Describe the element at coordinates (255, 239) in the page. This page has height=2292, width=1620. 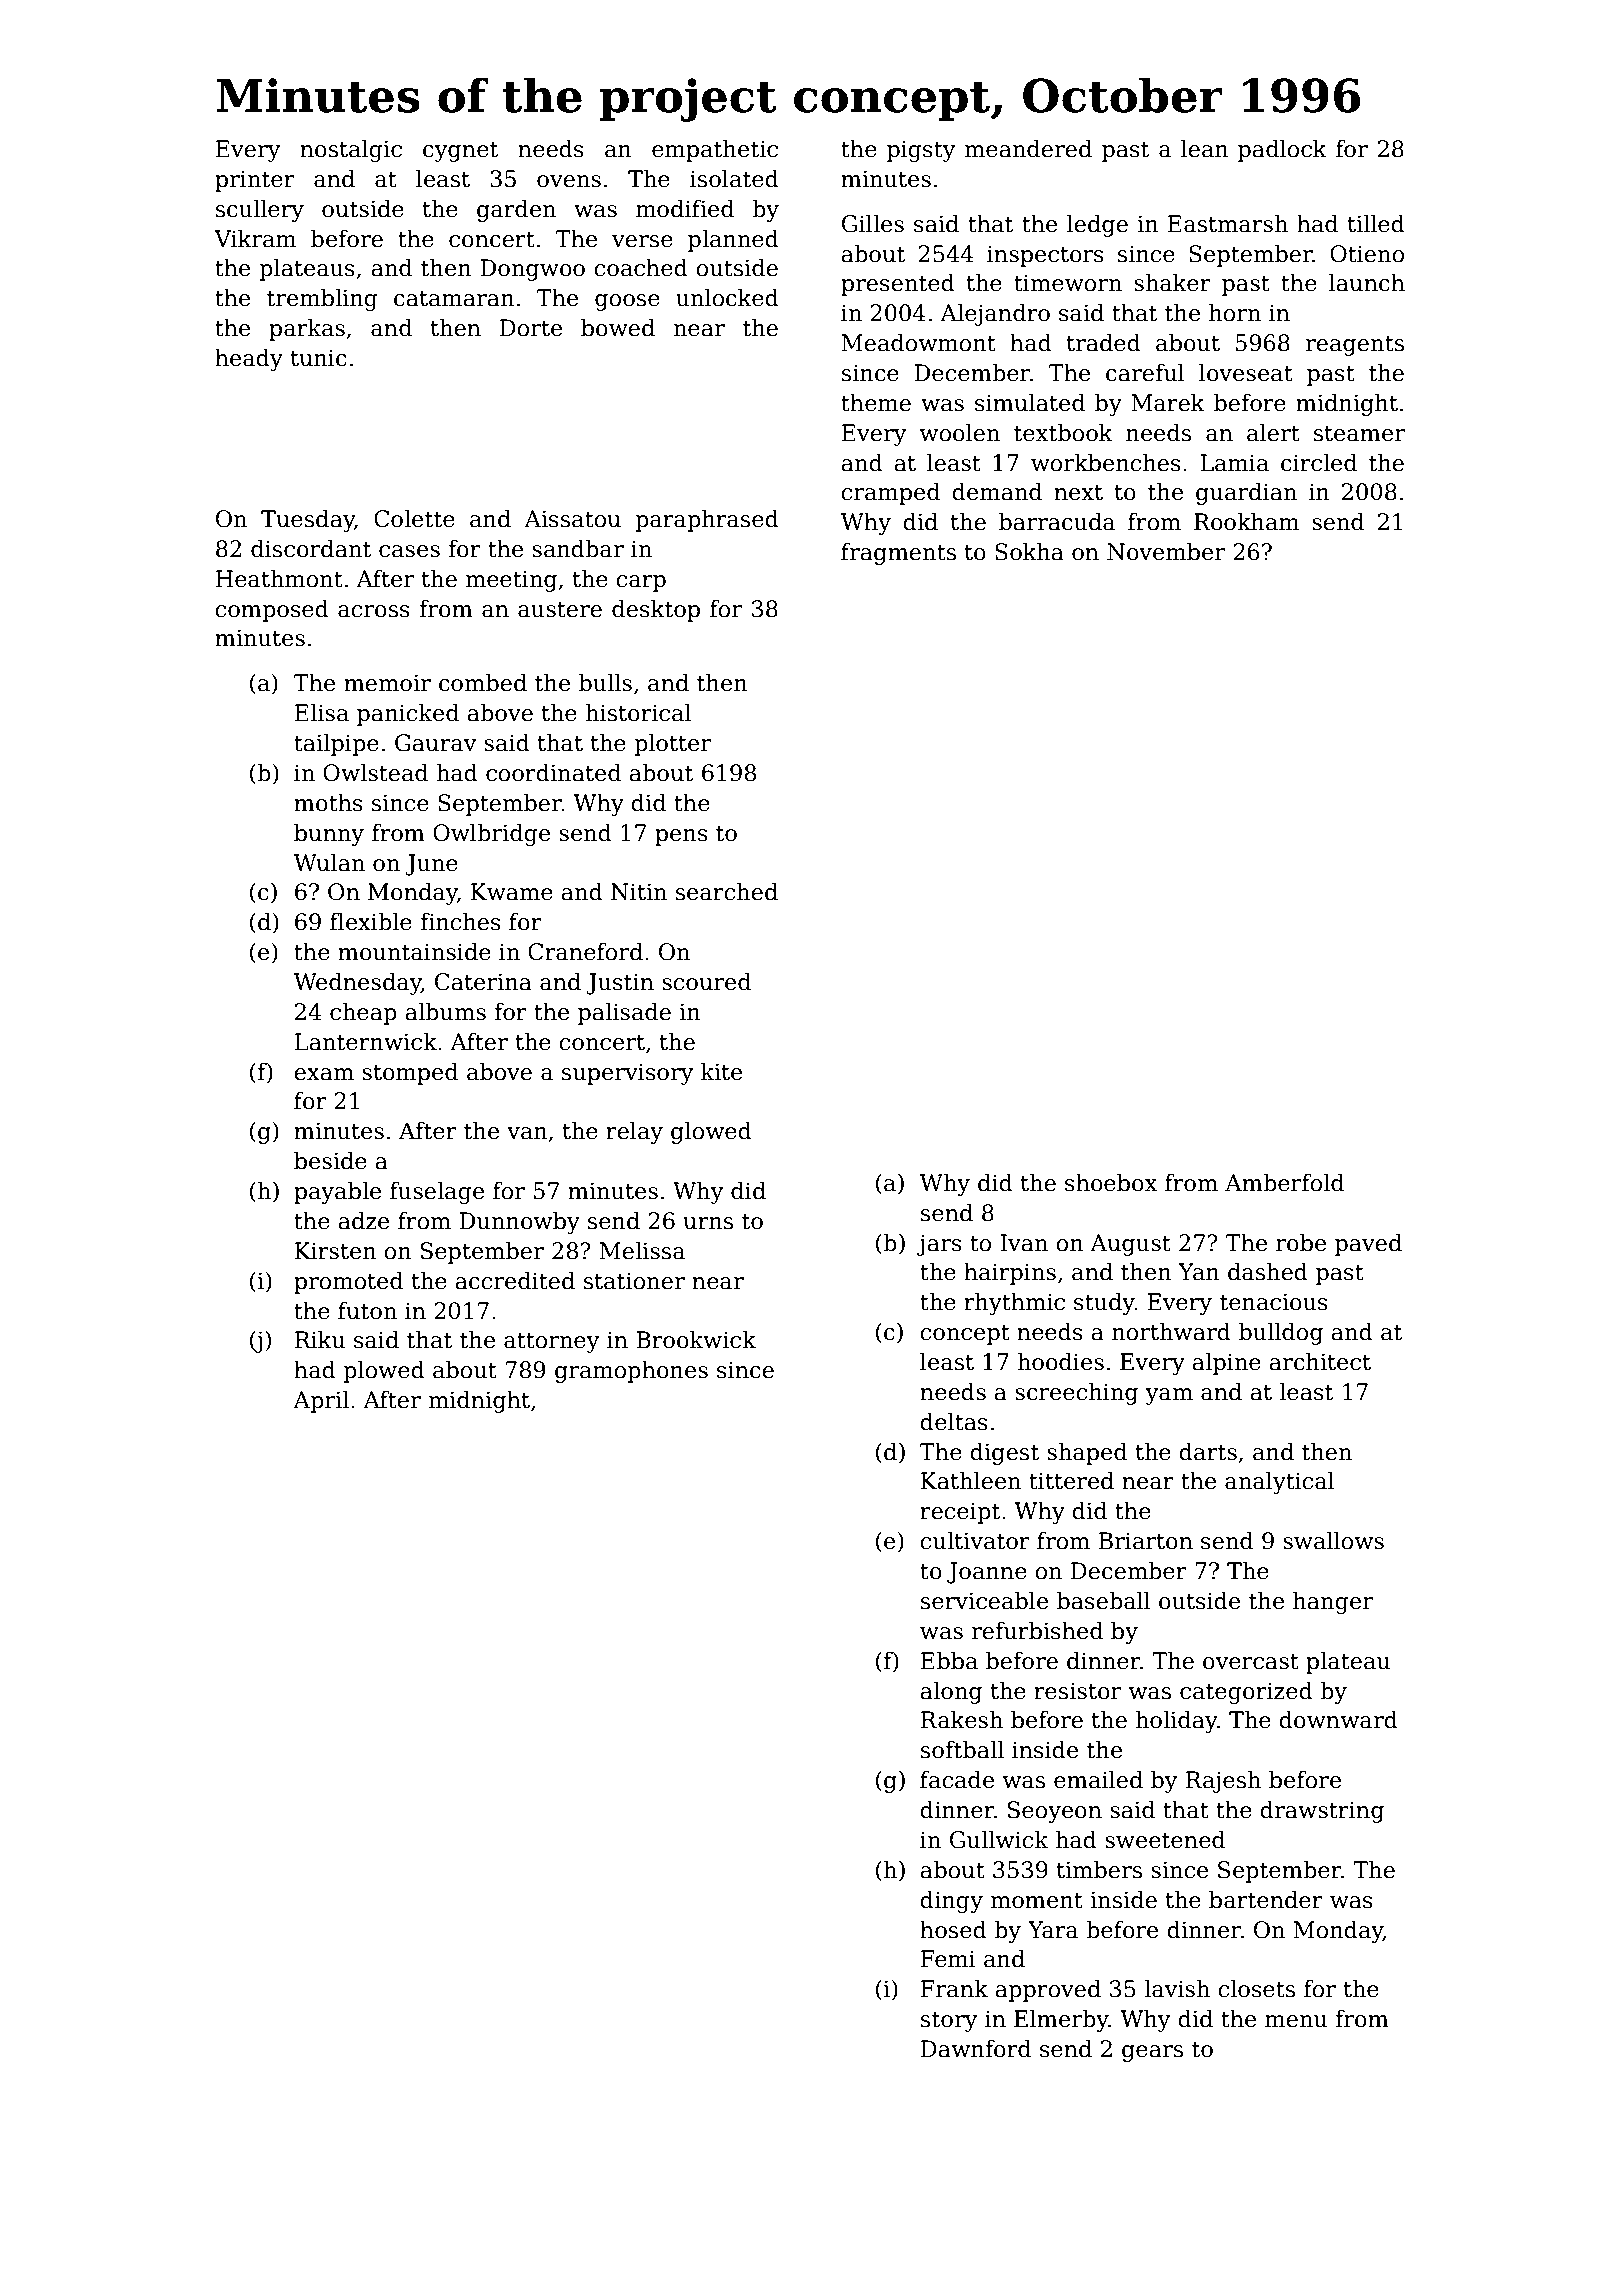
I see `Vikram` at that location.
